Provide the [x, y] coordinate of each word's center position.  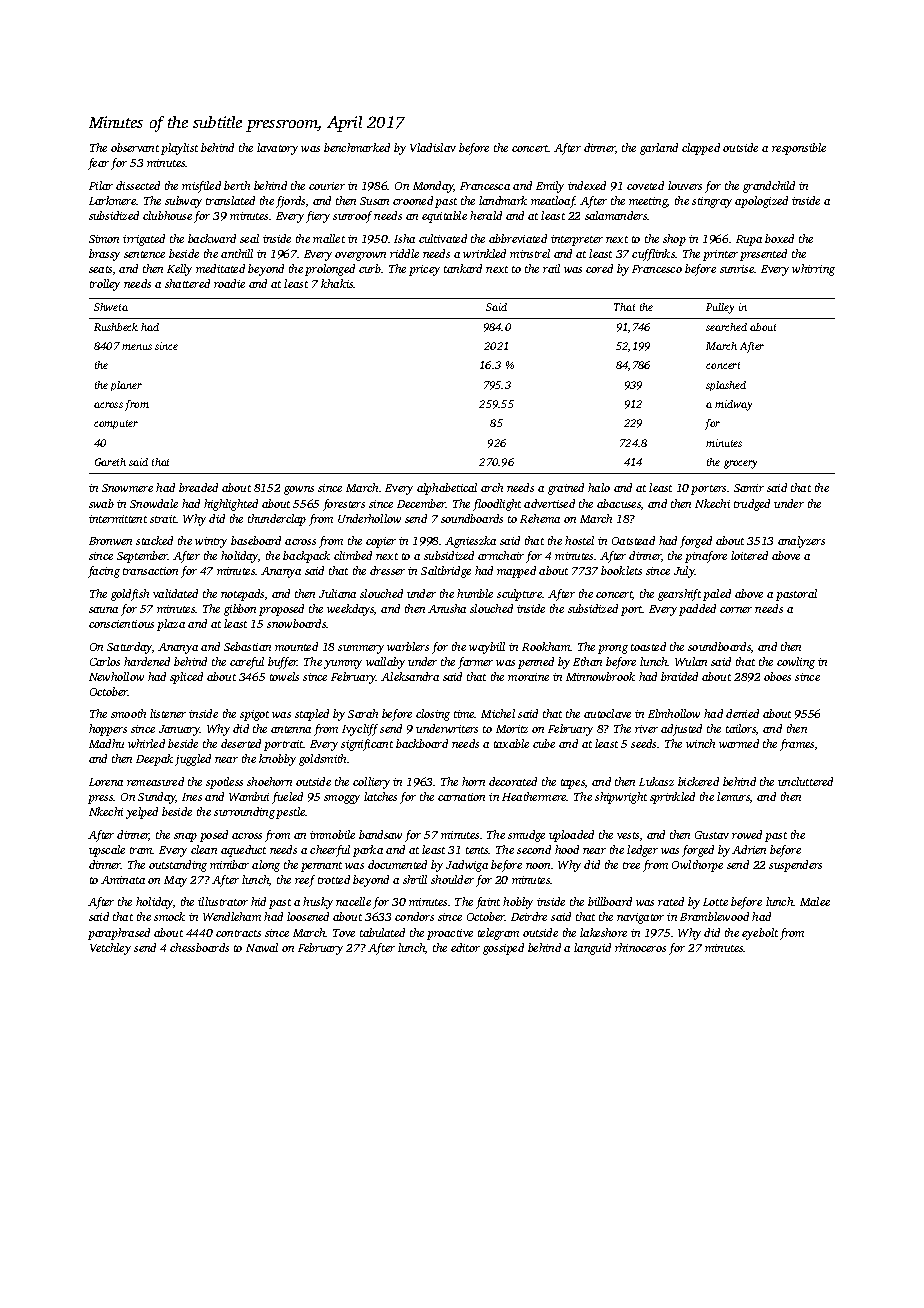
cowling [796, 663]
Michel [498, 713]
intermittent [118, 519]
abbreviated [518, 238]
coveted [645, 185]
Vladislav [433, 147]
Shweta [111, 307]
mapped [516, 572]
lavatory [277, 149]
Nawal [262, 947]
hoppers [108, 730]
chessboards [199, 947]
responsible [799, 149]
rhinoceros [640, 947]
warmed [739, 743]
